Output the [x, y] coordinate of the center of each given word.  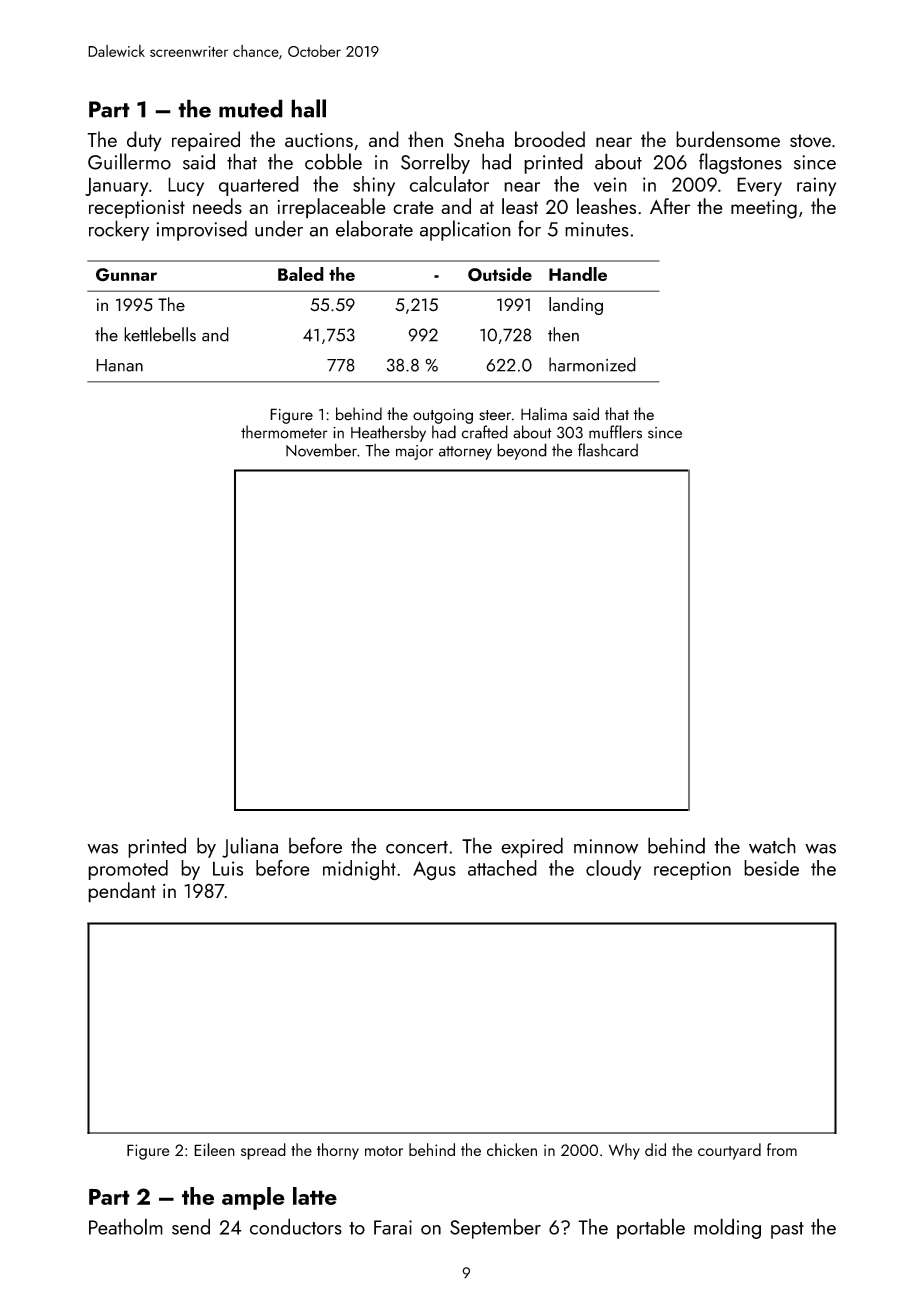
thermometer [284, 432]
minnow [606, 846]
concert [417, 847]
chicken [512, 1149]
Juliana [250, 847]
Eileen [214, 1149]
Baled [301, 274]
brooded [550, 139]
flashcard [608, 450]
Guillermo [129, 161]
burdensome [728, 139]
